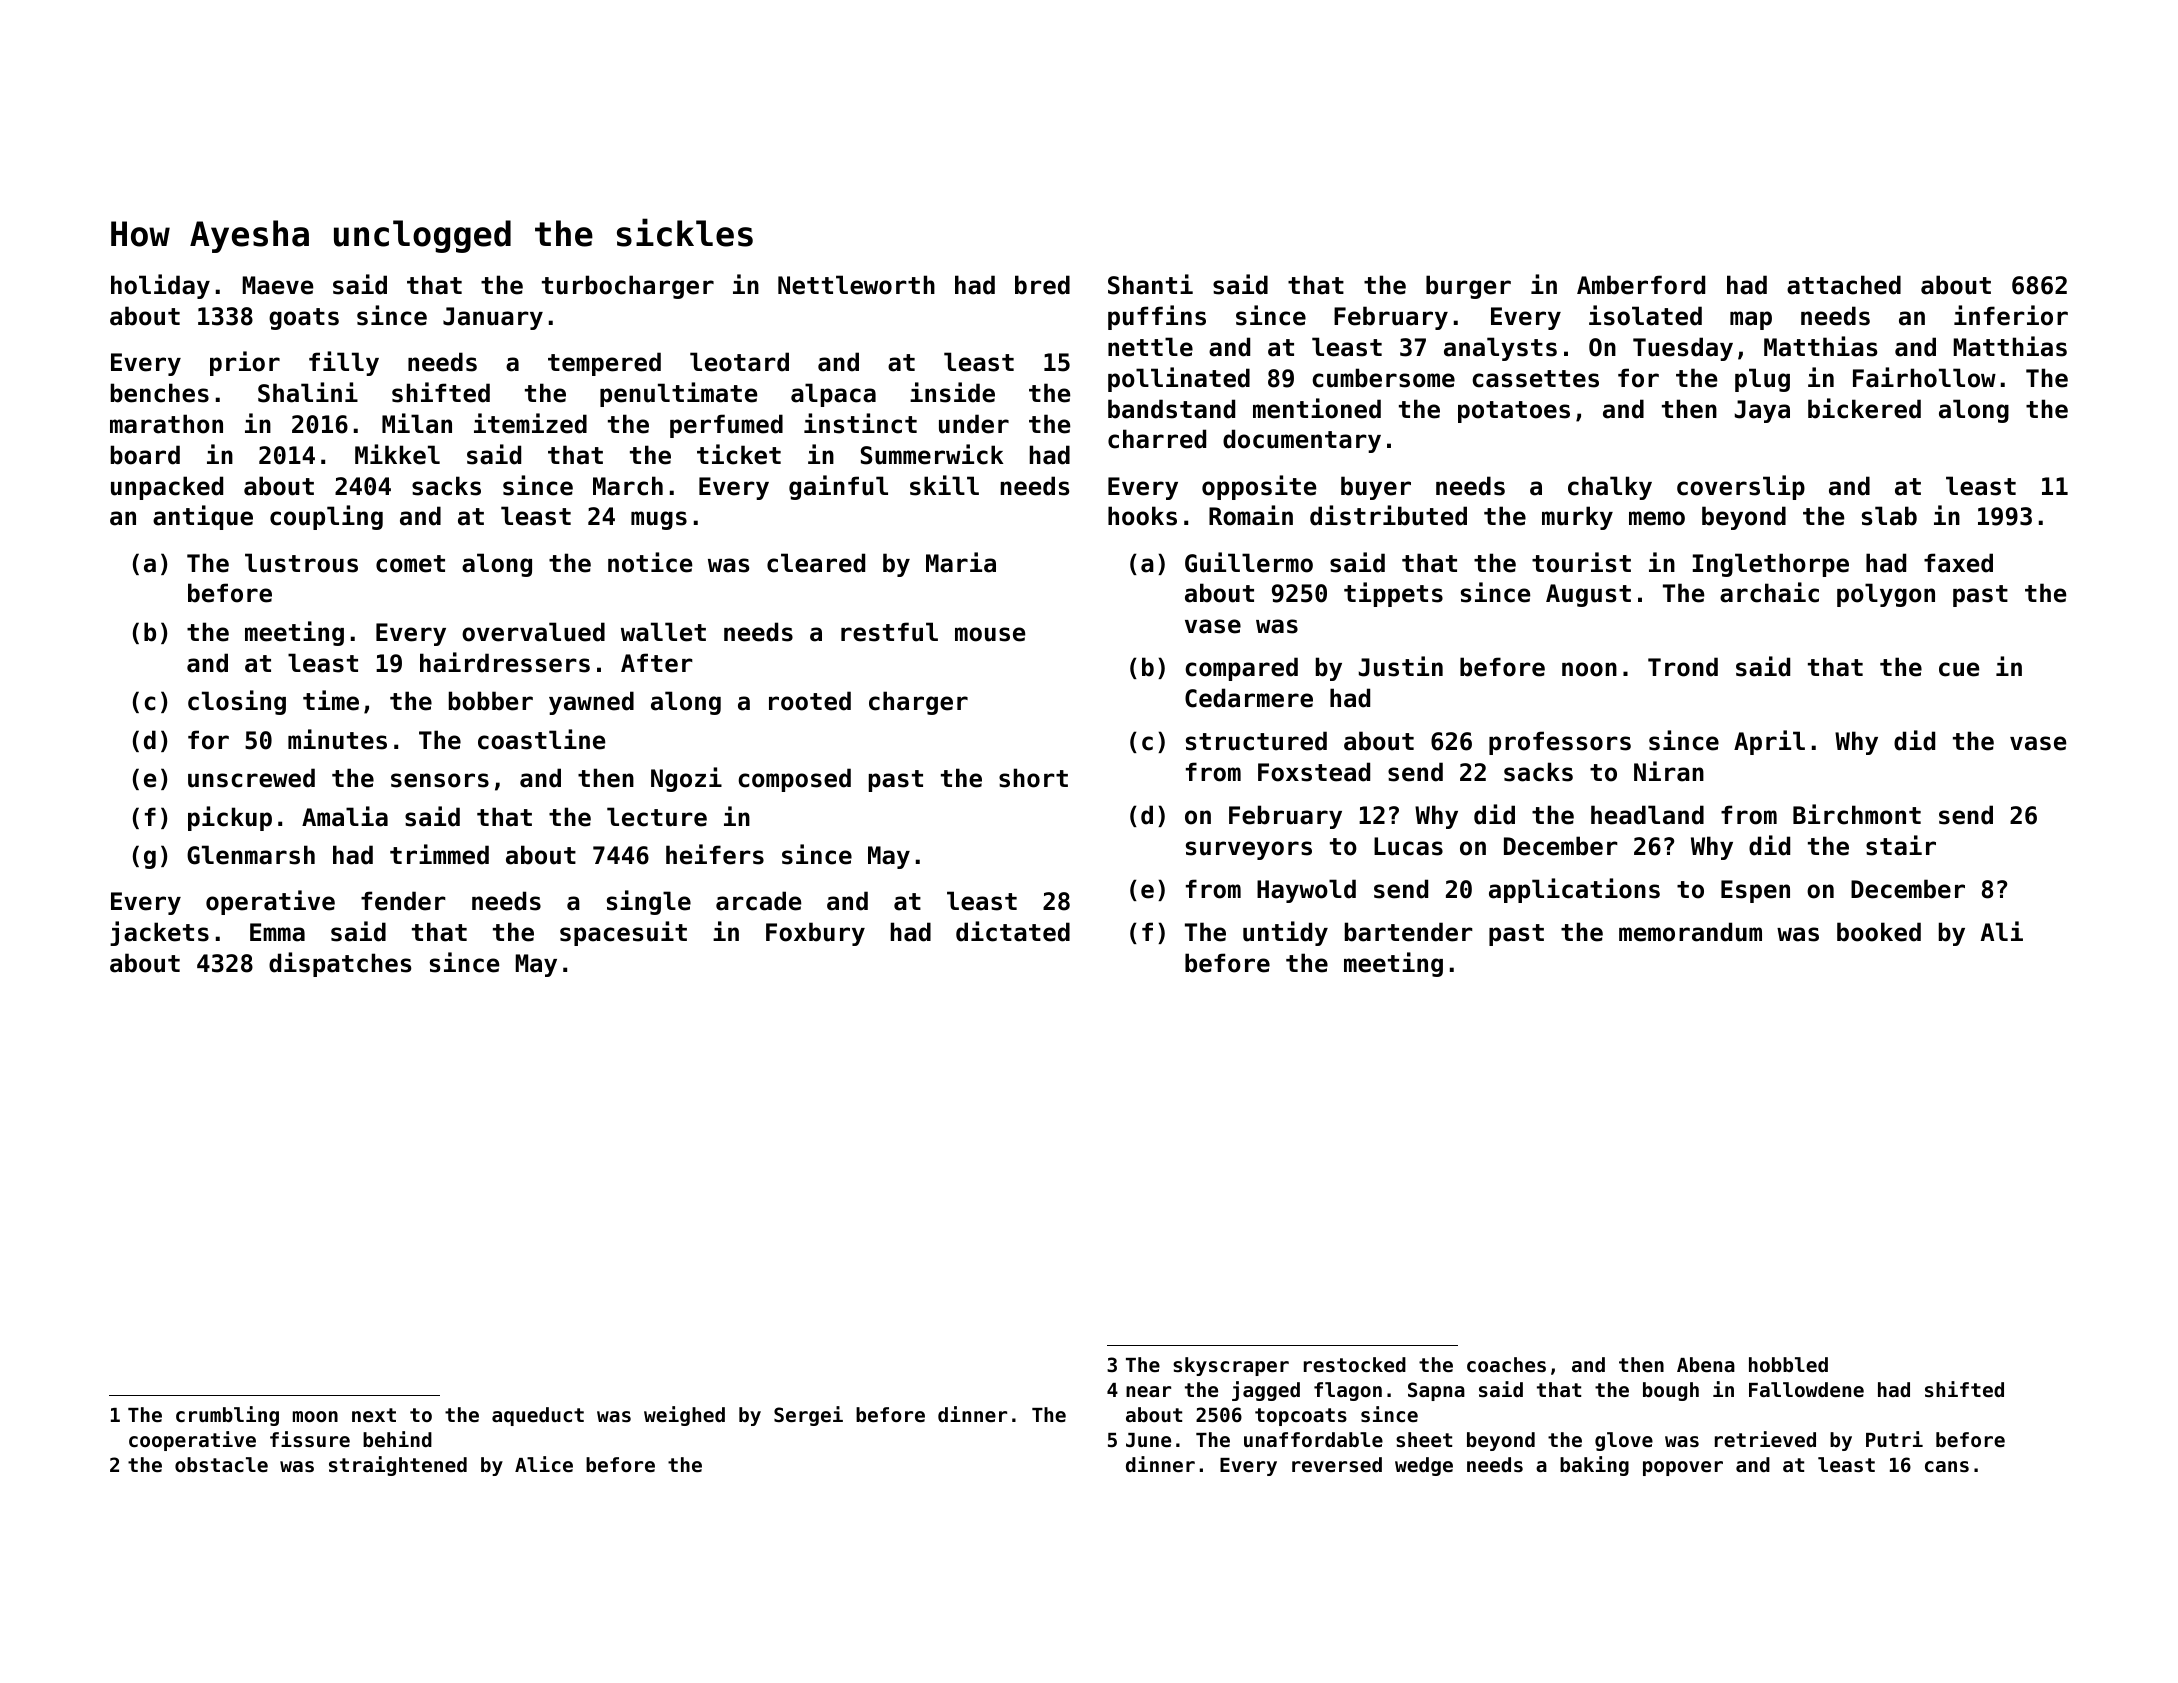 The image size is (2178, 1683). What do you see at coordinates (544, 1464) in the page?
I see `Alice` at bounding box center [544, 1464].
